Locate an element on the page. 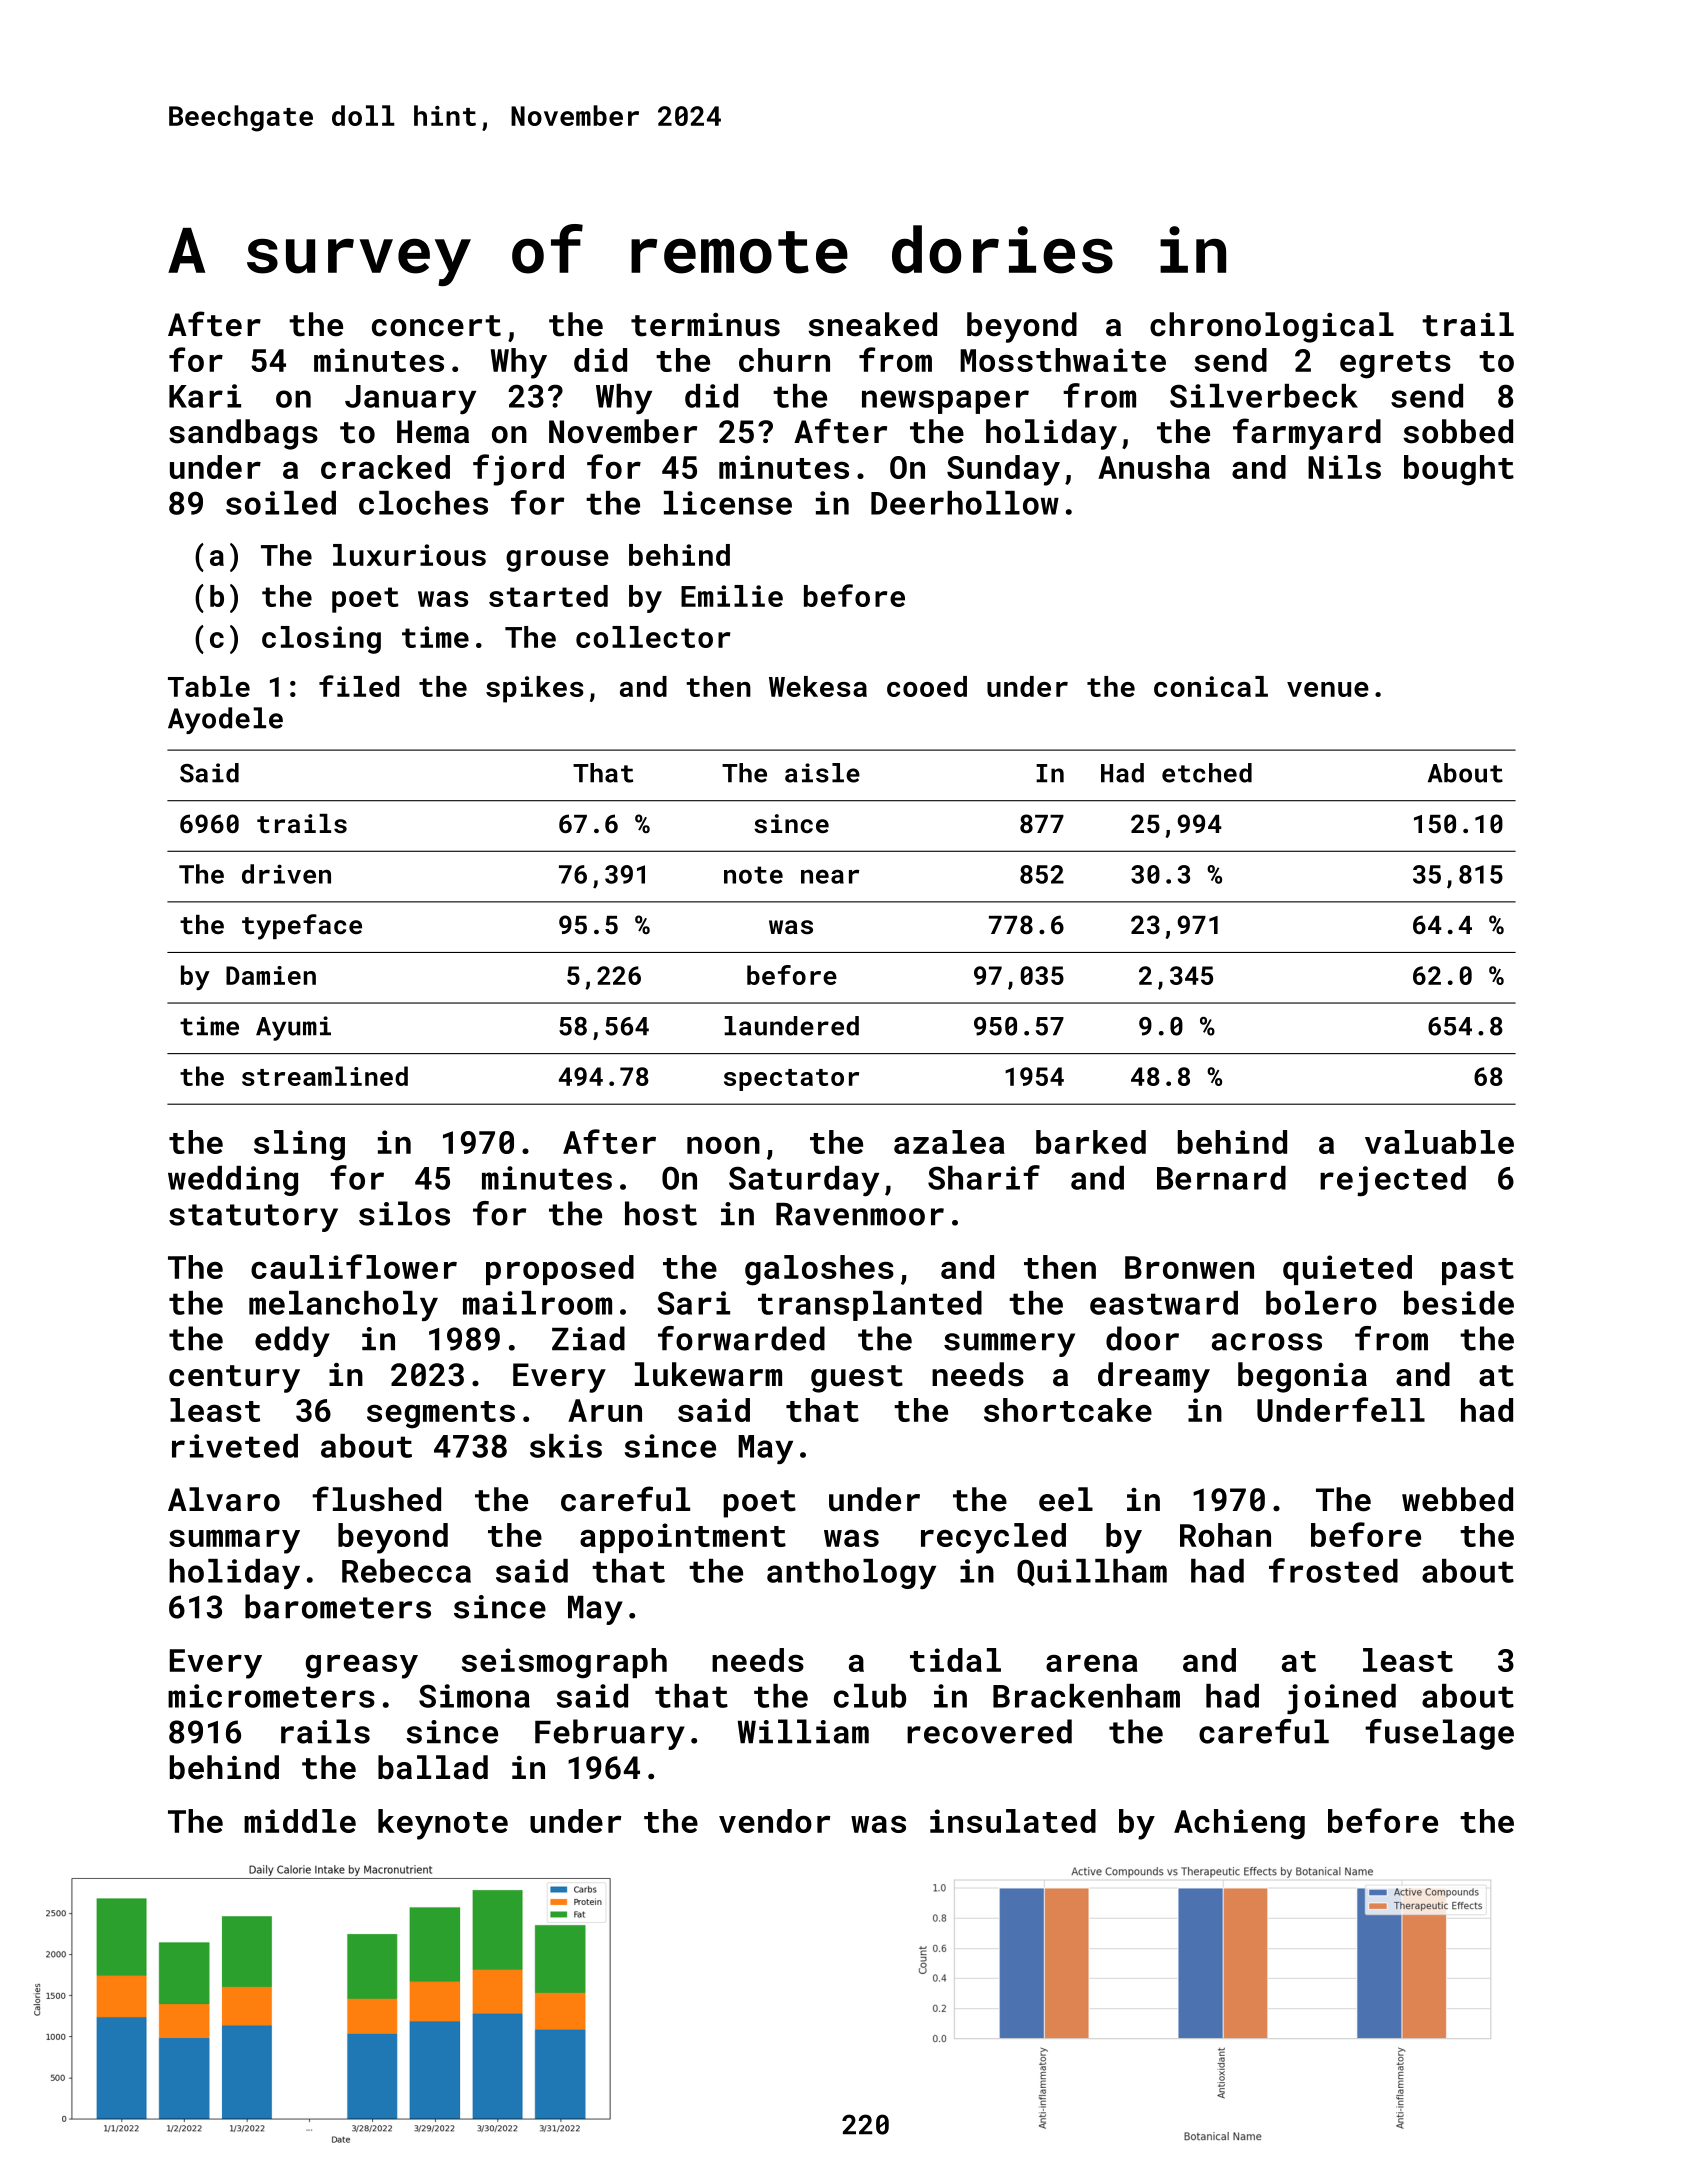  host is located at coordinates (661, 1213).
